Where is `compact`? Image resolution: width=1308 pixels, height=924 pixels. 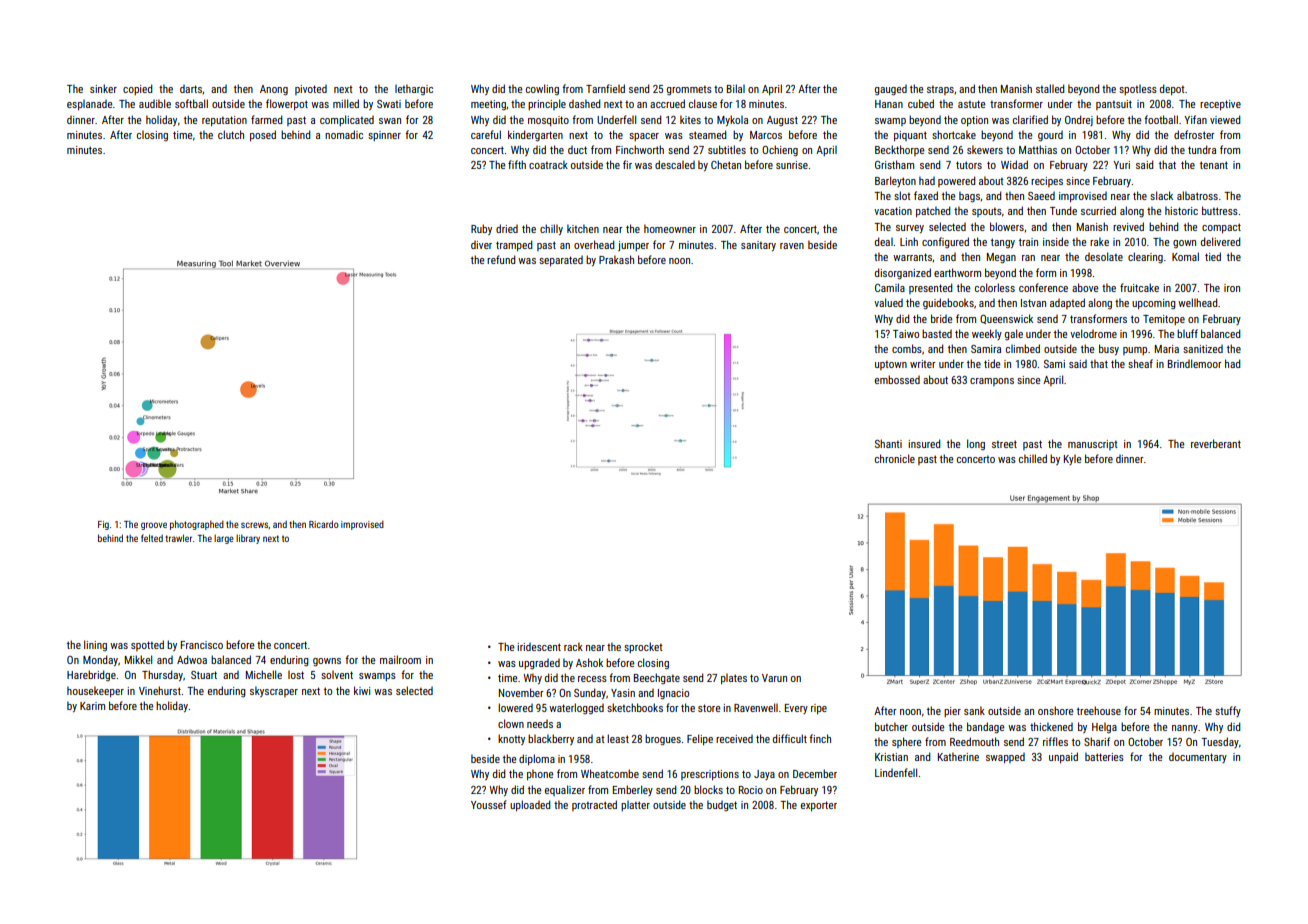
compact is located at coordinates (1221, 228).
